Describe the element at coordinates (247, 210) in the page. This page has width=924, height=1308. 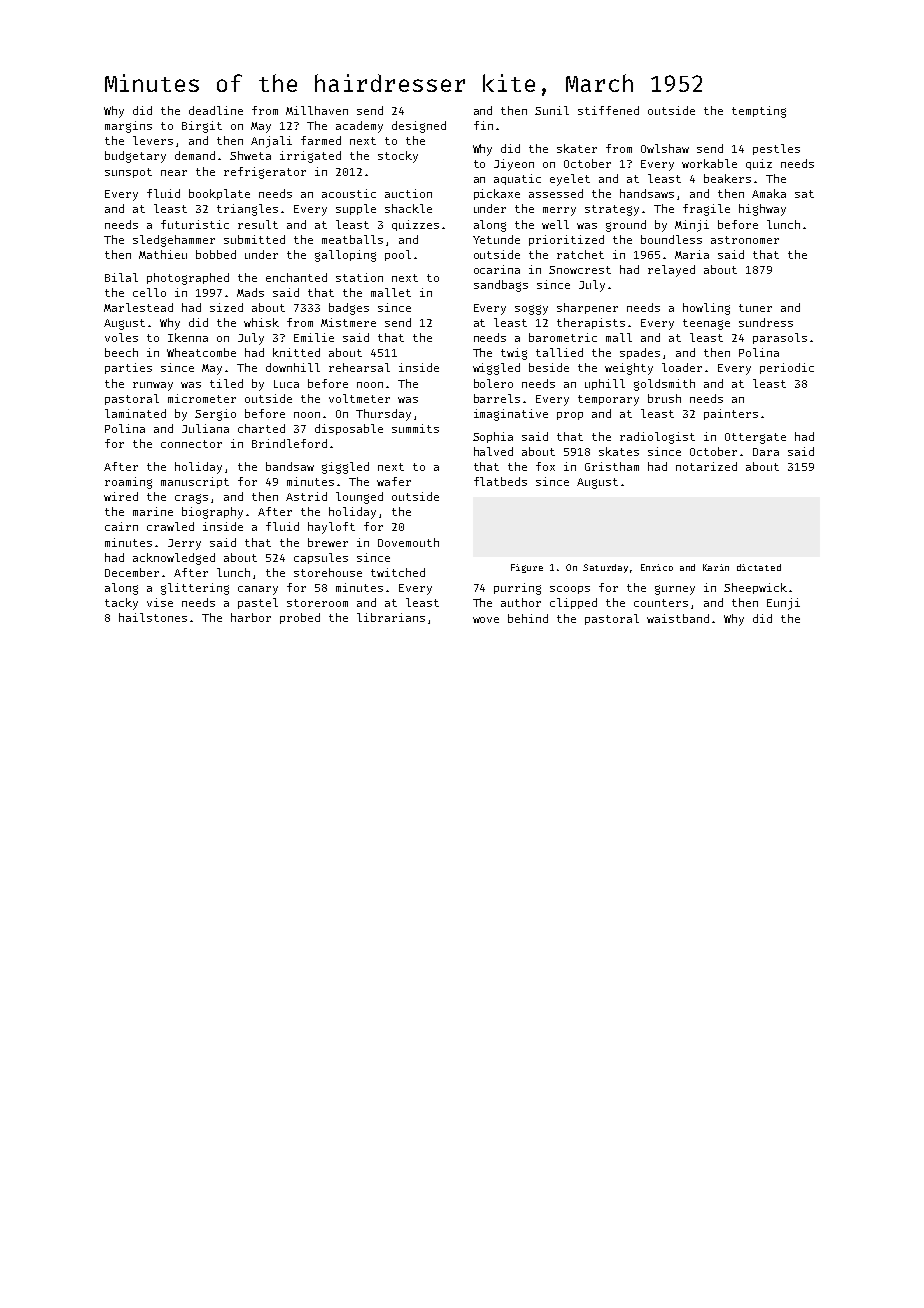
I see `triangles` at that location.
